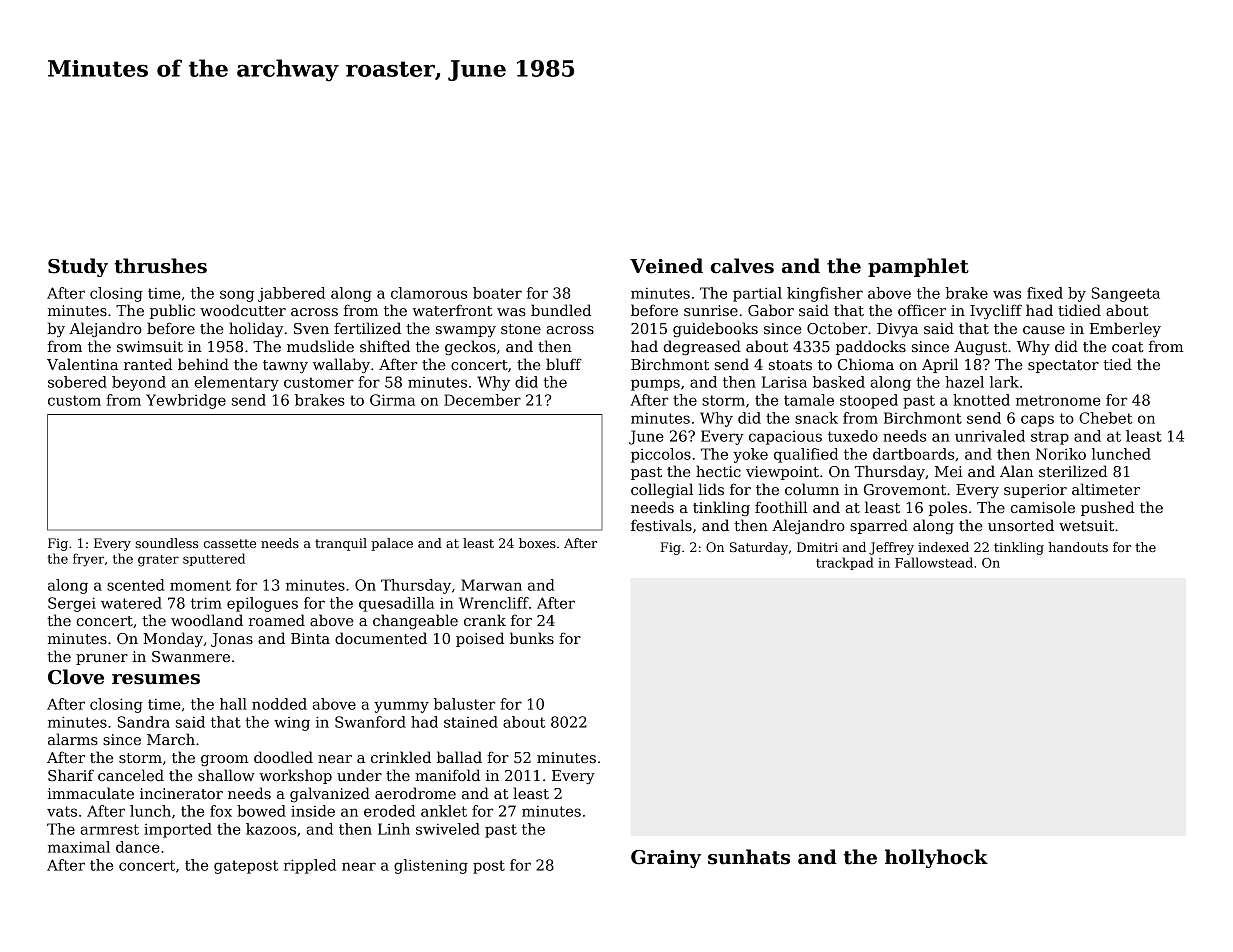 The width and height of the page is (1233, 952). What do you see at coordinates (936, 858) in the page?
I see `hollyhock` at bounding box center [936, 858].
